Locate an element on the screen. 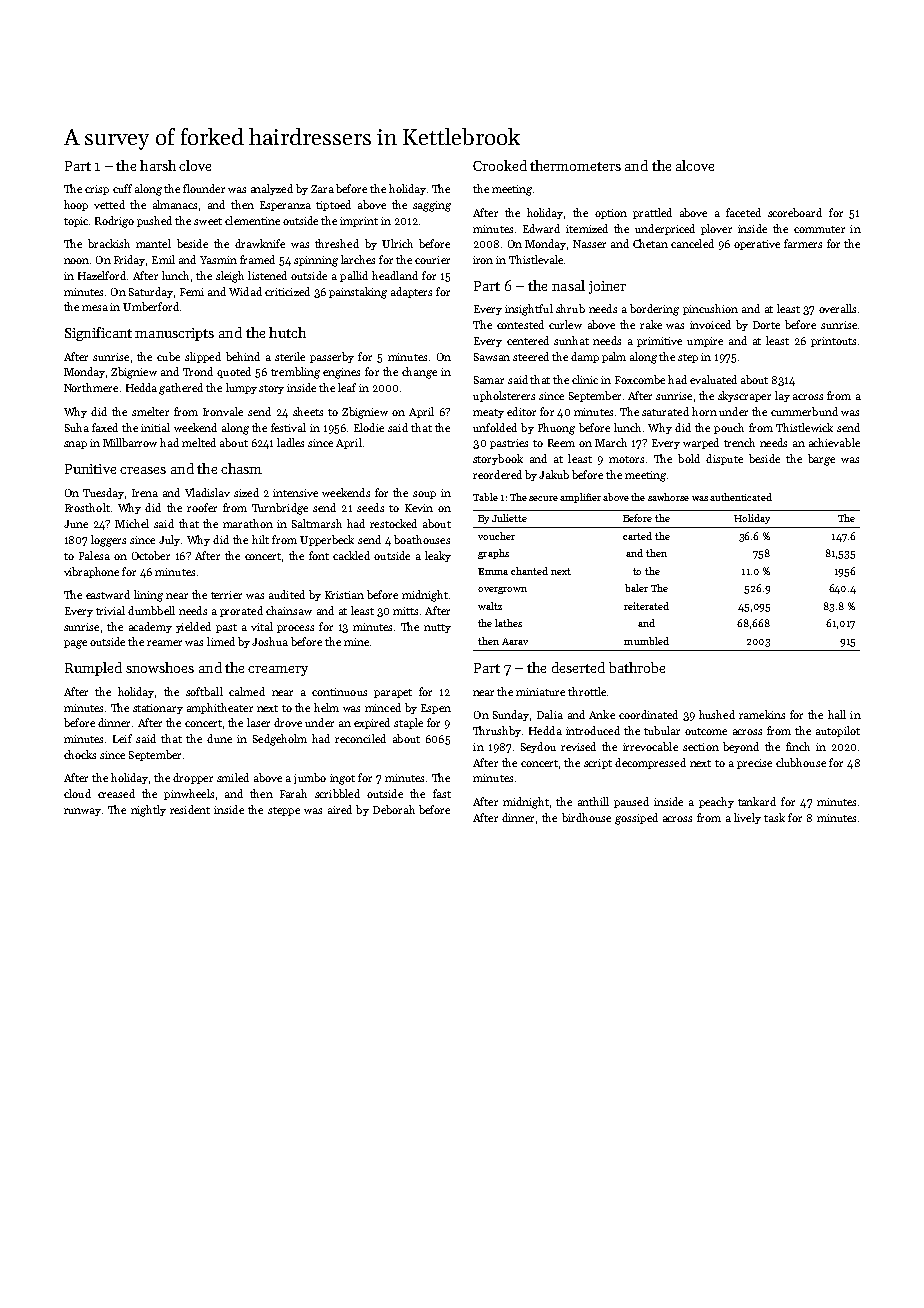  adapters is located at coordinates (411, 292).
